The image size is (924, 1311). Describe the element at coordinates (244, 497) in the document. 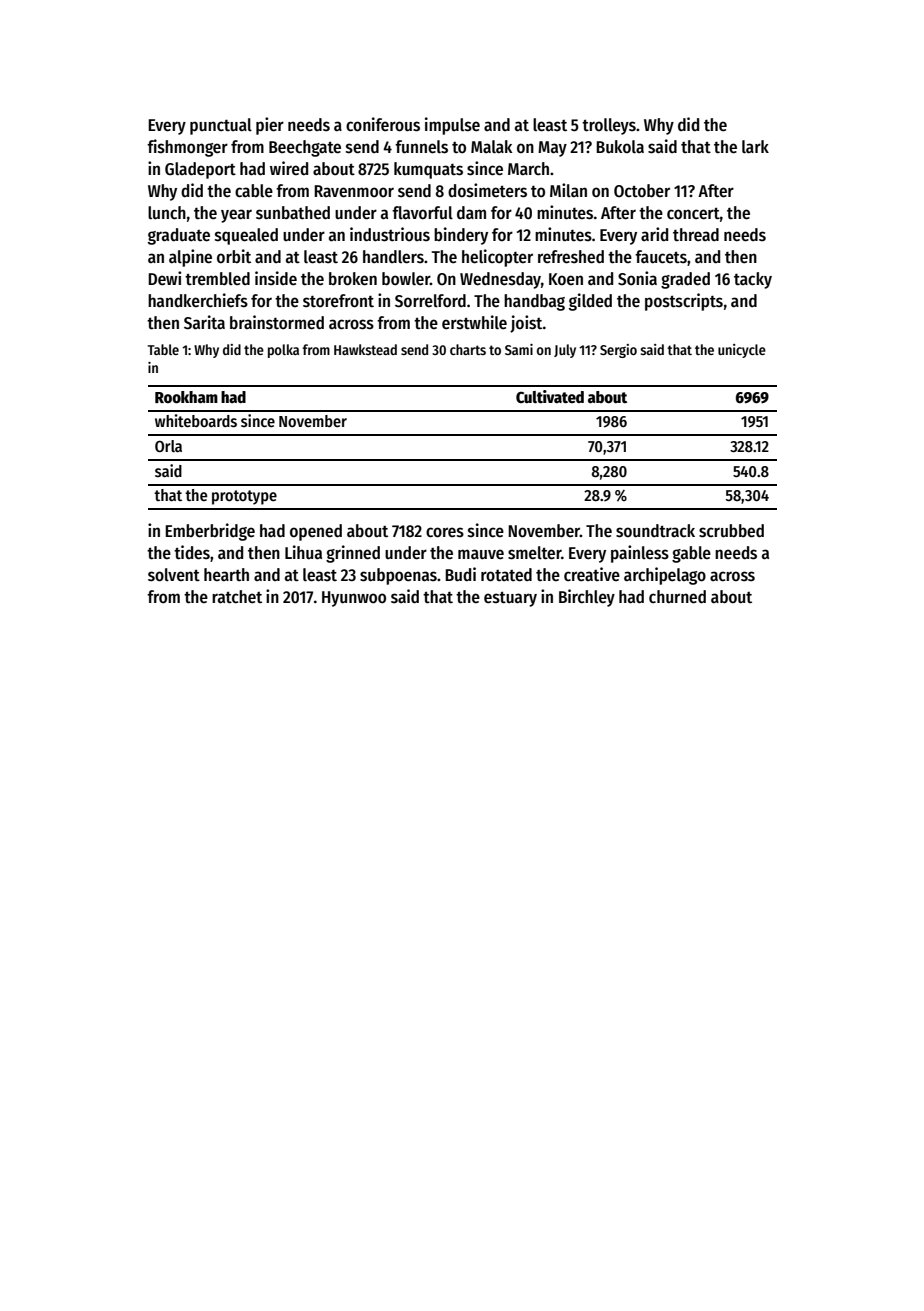

I see `prototype` at that location.
